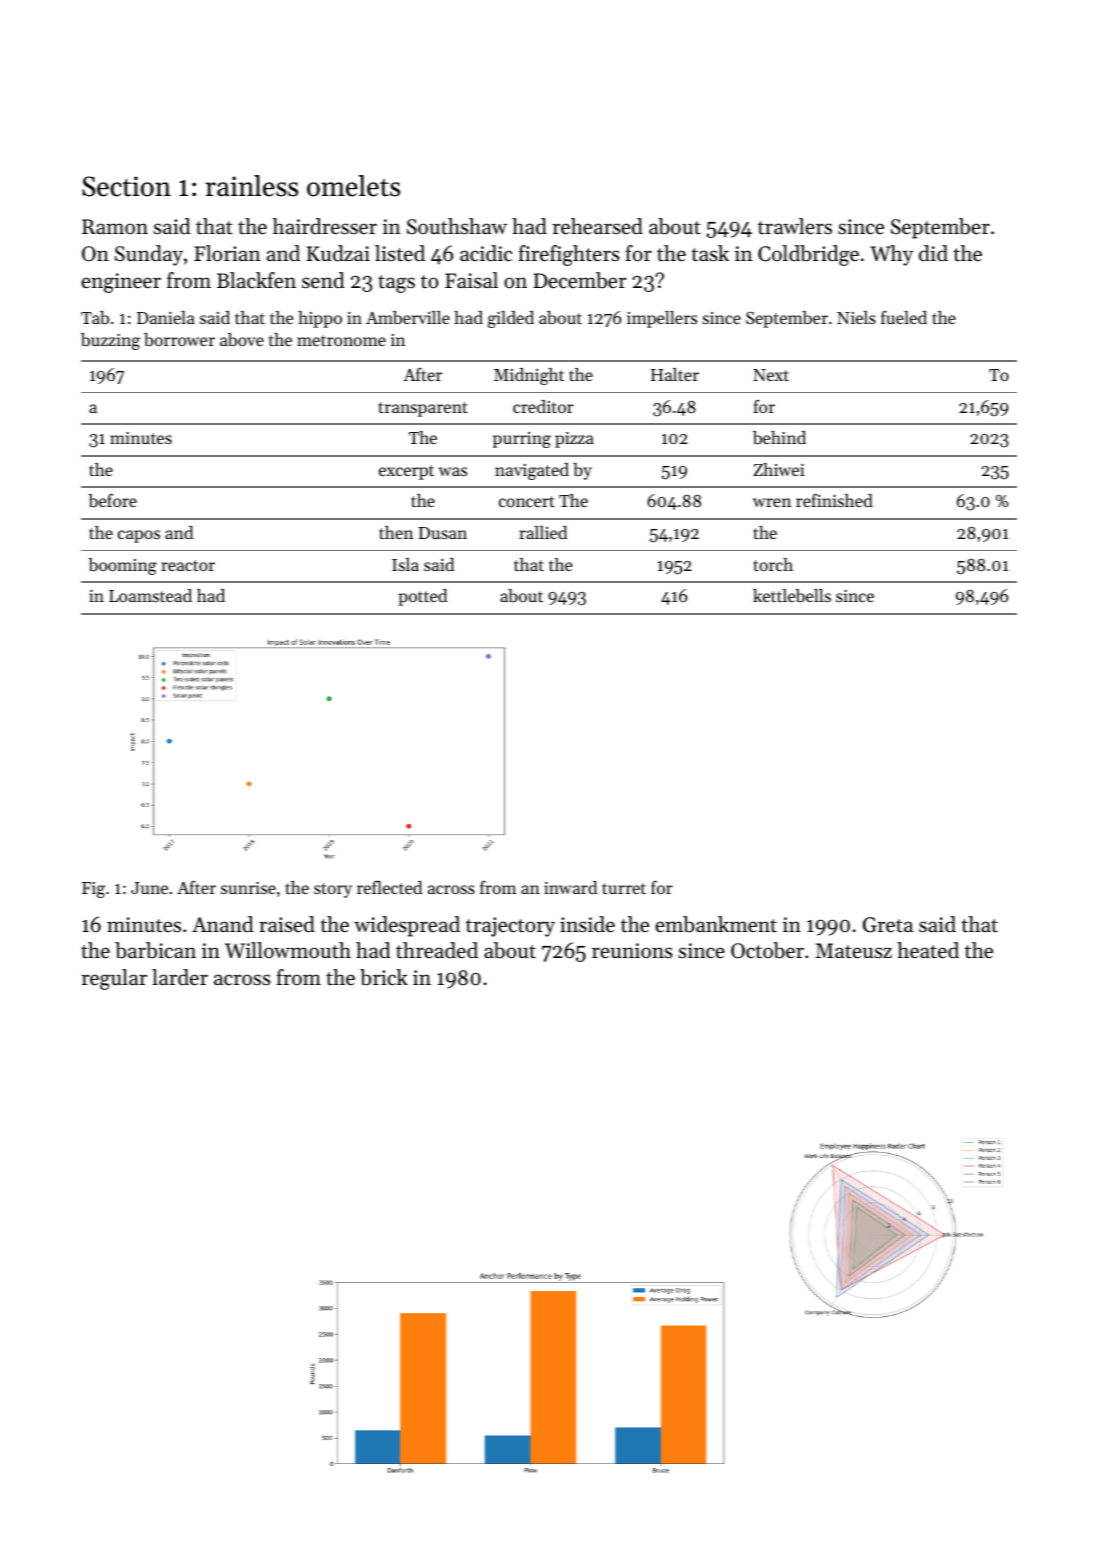  Describe the element at coordinates (150, 595) in the screenshot. I see `Loamstead` at that location.
